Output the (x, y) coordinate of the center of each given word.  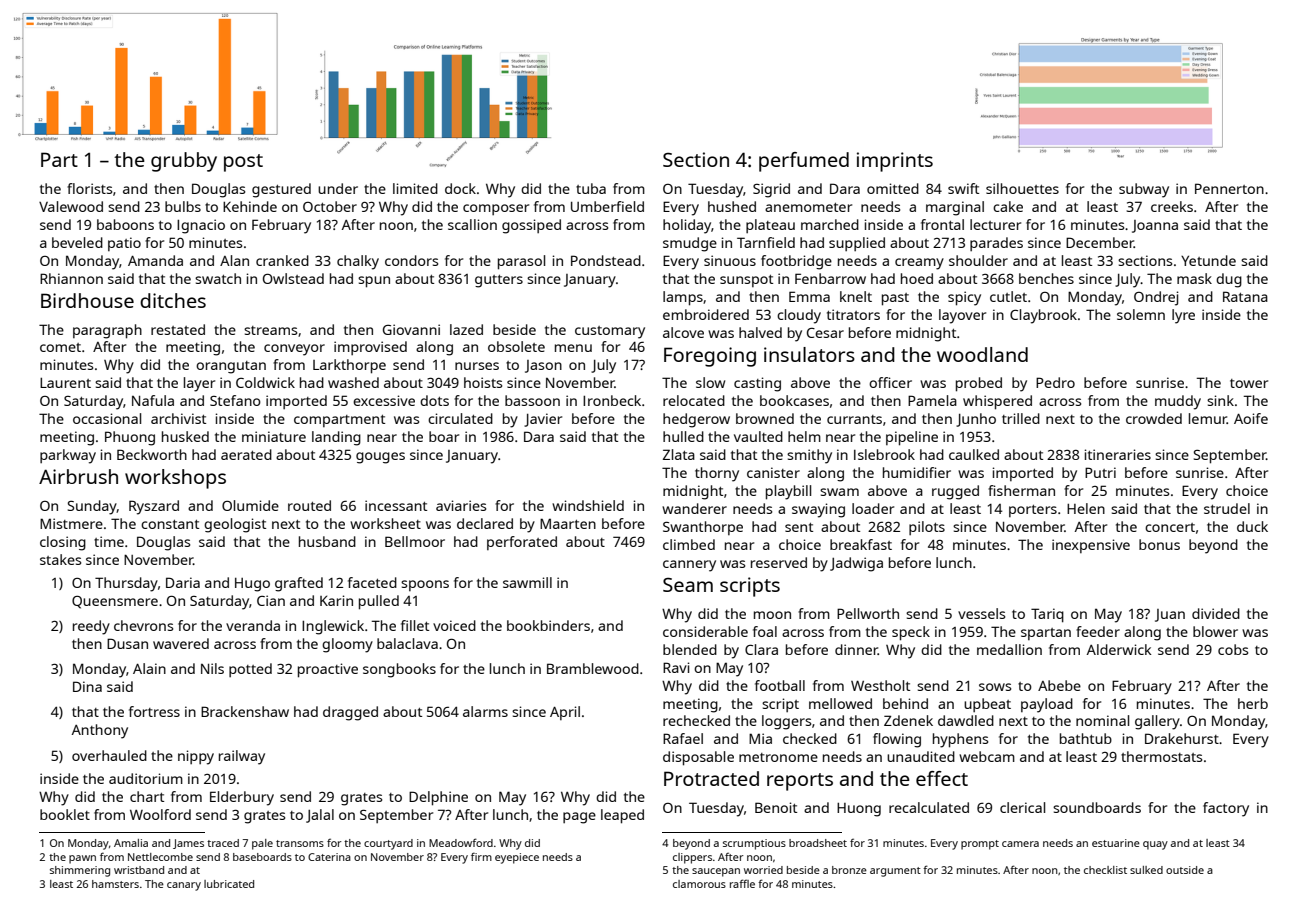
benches (1046, 278)
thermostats (1161, 756)
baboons (125, 224)
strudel (1227, 508)
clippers (692, 858)
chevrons (143, 625)
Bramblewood (593, 668)
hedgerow (696, 420)
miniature (274, 436)
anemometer (808, 207)
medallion (1009, 649)
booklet (65, 814)
